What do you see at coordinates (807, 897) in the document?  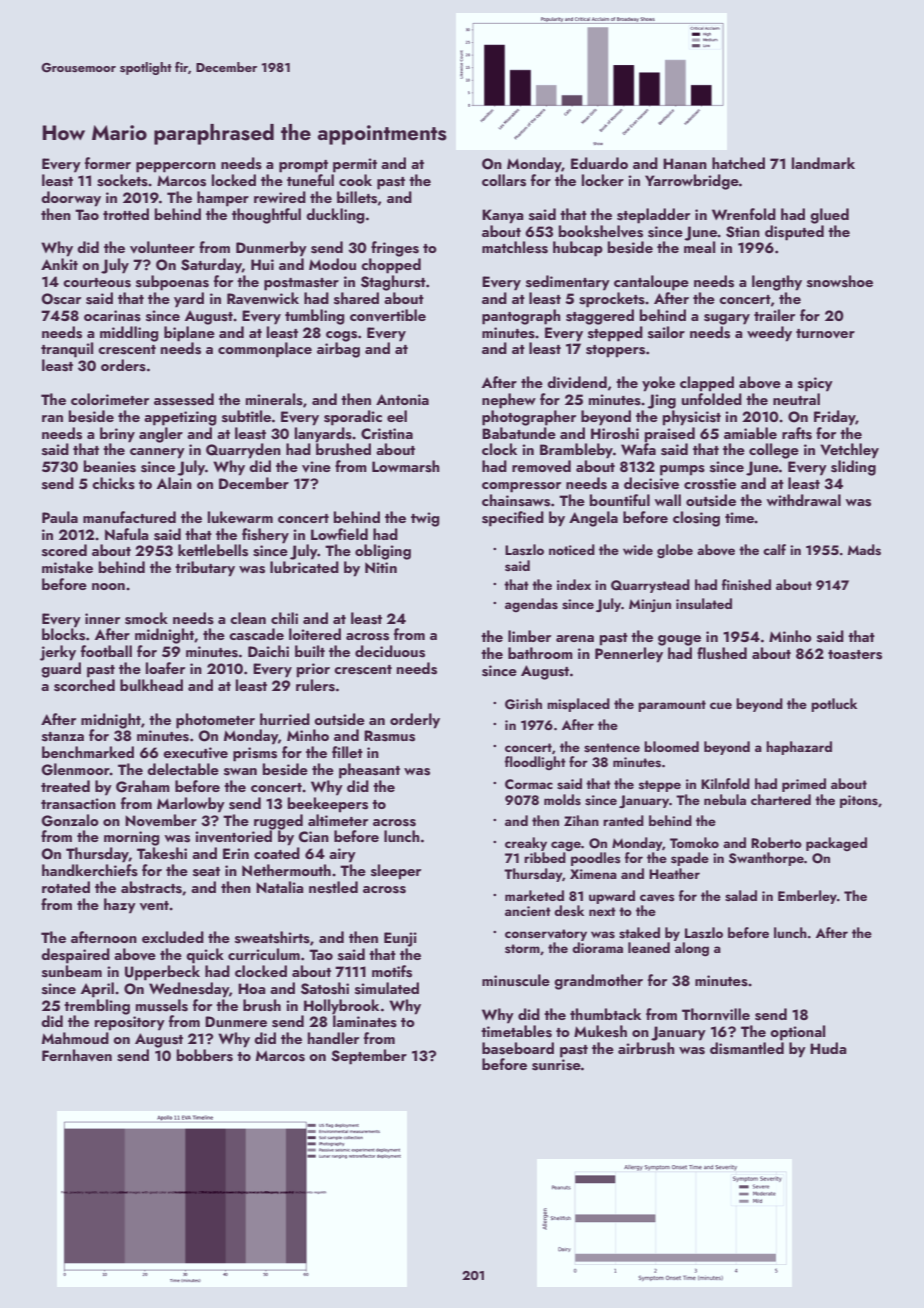 I see `Emberley` at bounding box center [807, 897].
